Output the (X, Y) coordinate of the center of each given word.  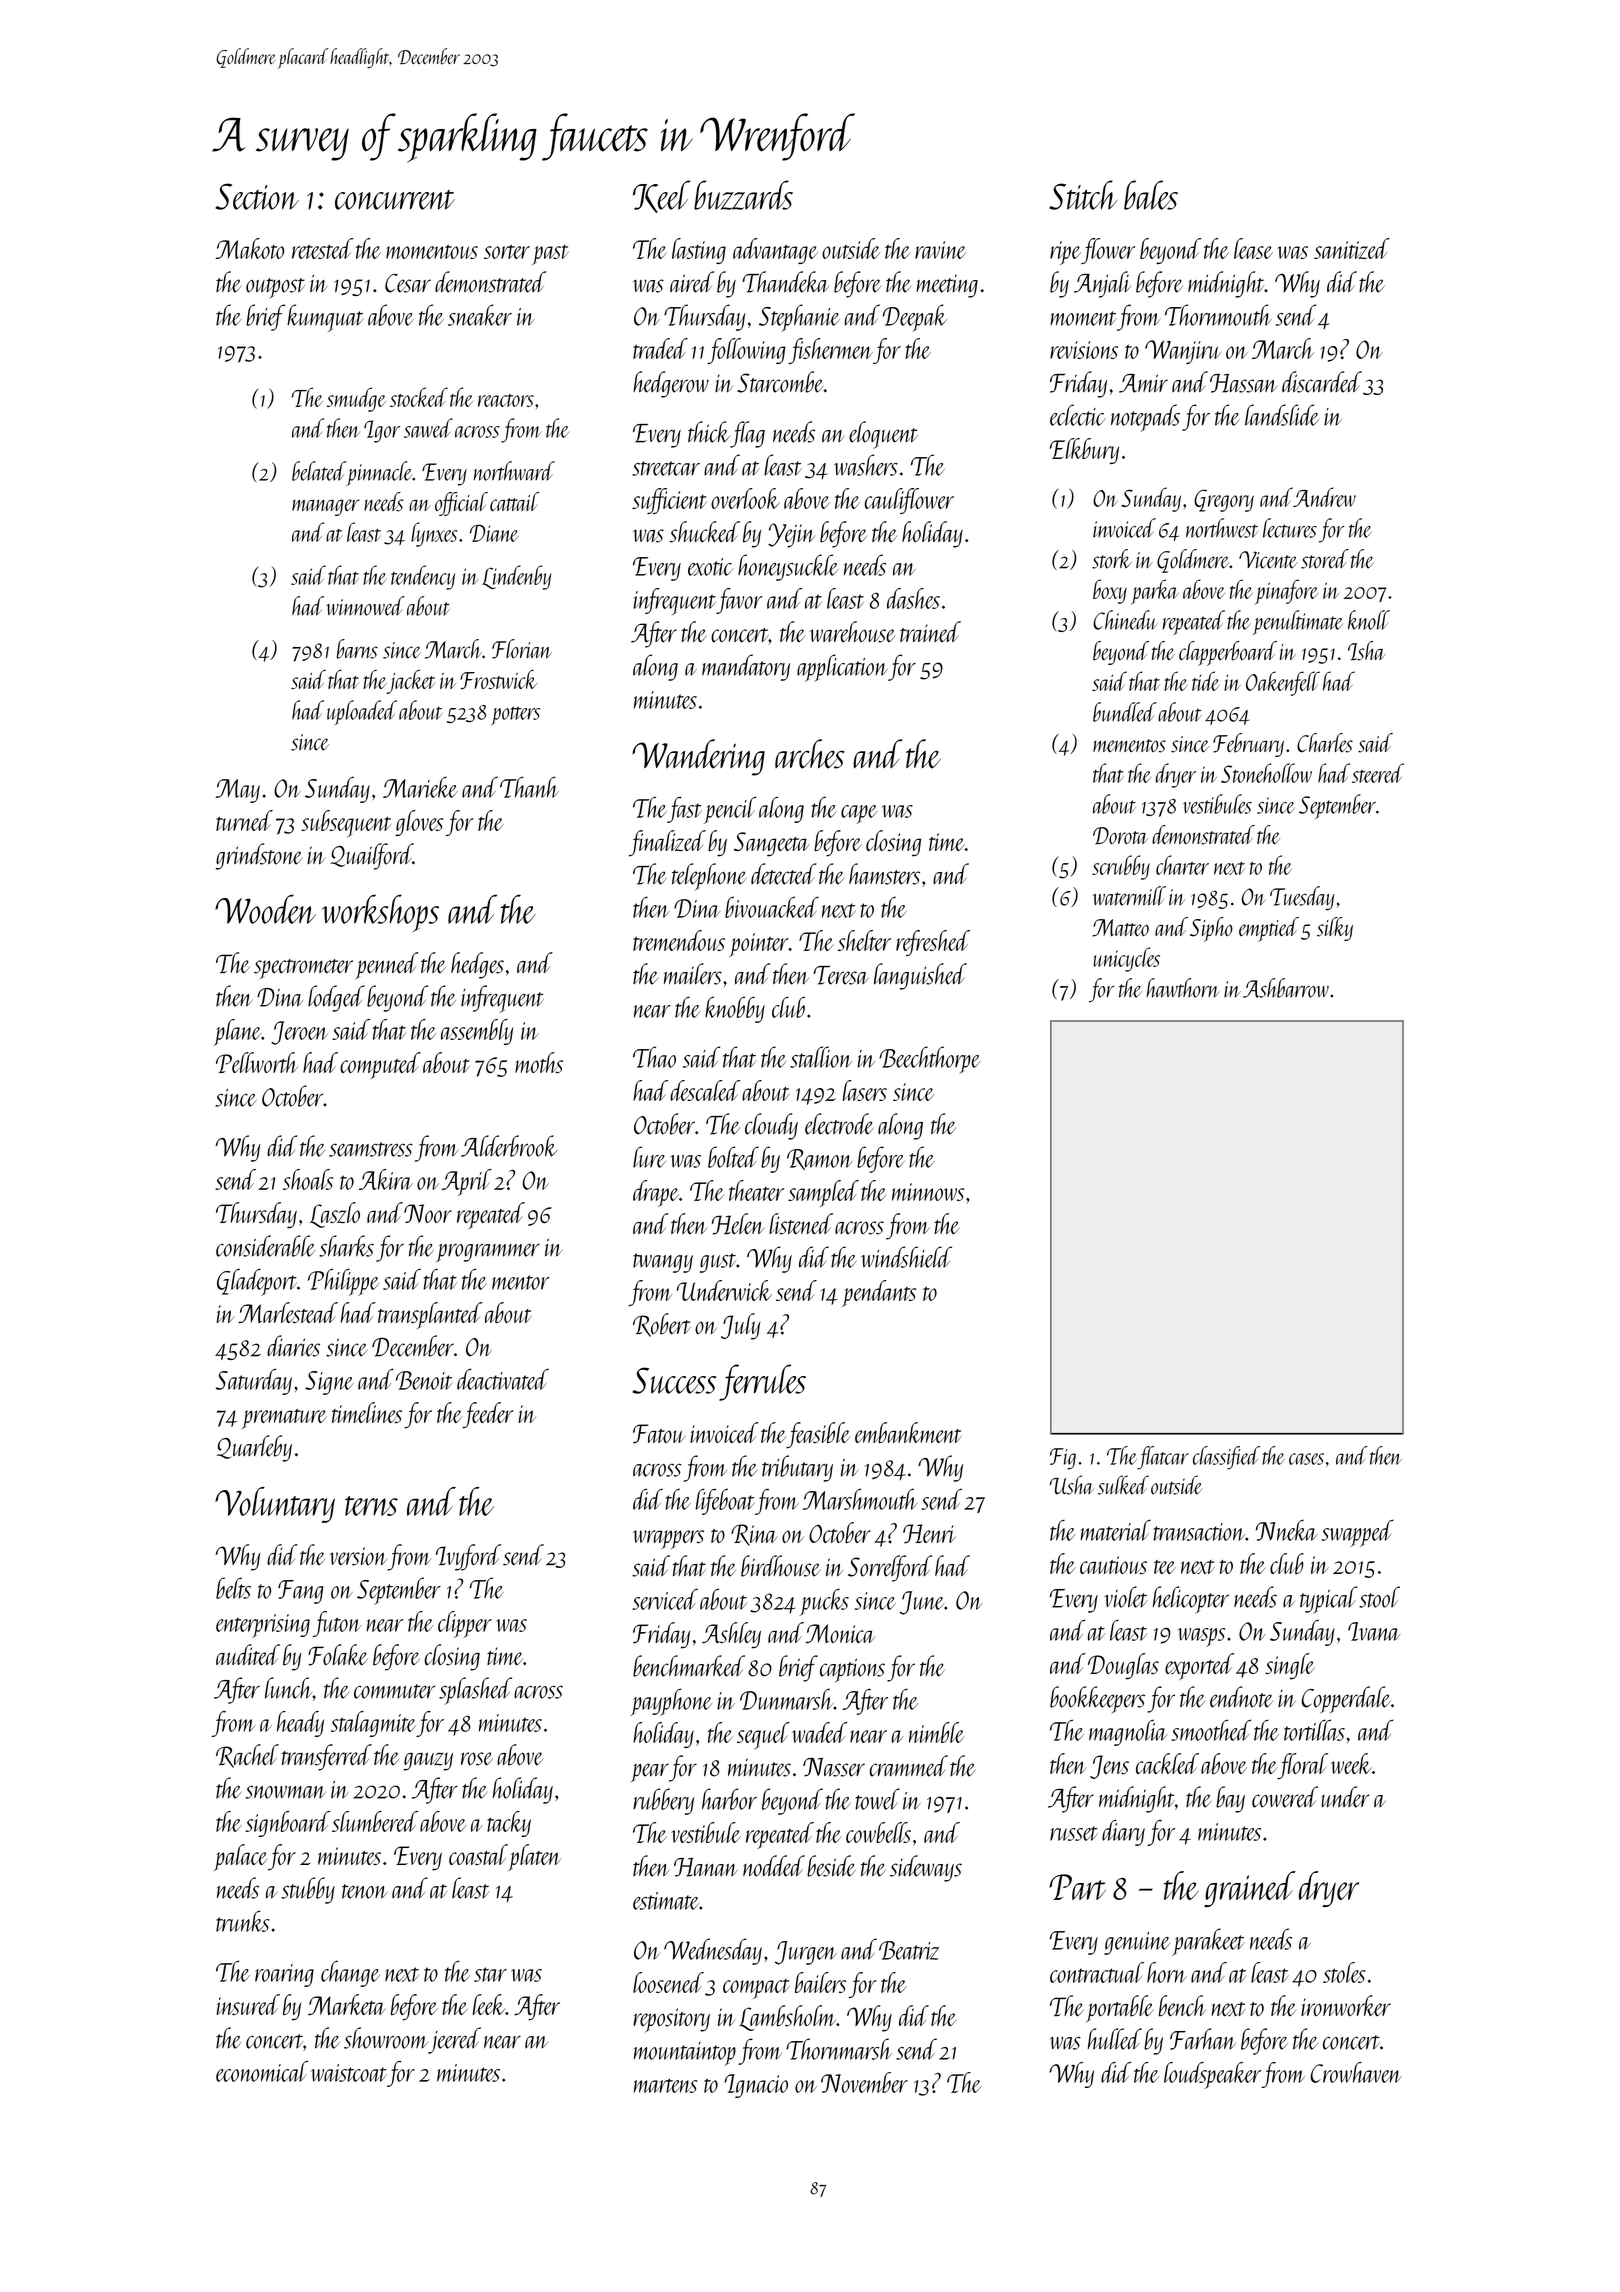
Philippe (343, 1282)
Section (257, 196)
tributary (797, 1468)
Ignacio (756, 2086)
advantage (775, 251)
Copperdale (1346, 1700)
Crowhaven (1356, 2072)
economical (262, 2071)
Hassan (1243, 383)
